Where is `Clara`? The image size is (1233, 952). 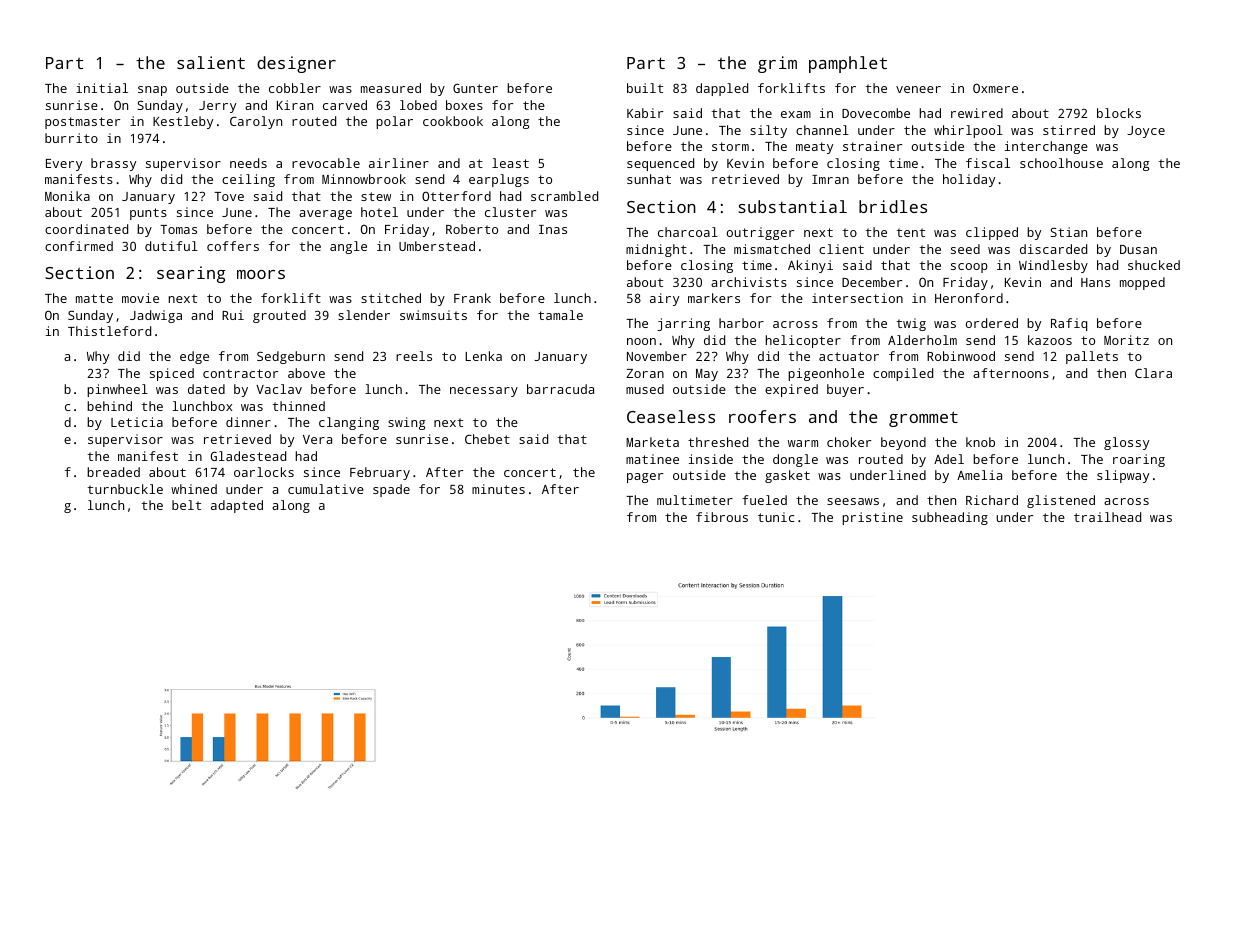
Clara is located at coordinates (1153, 373).
